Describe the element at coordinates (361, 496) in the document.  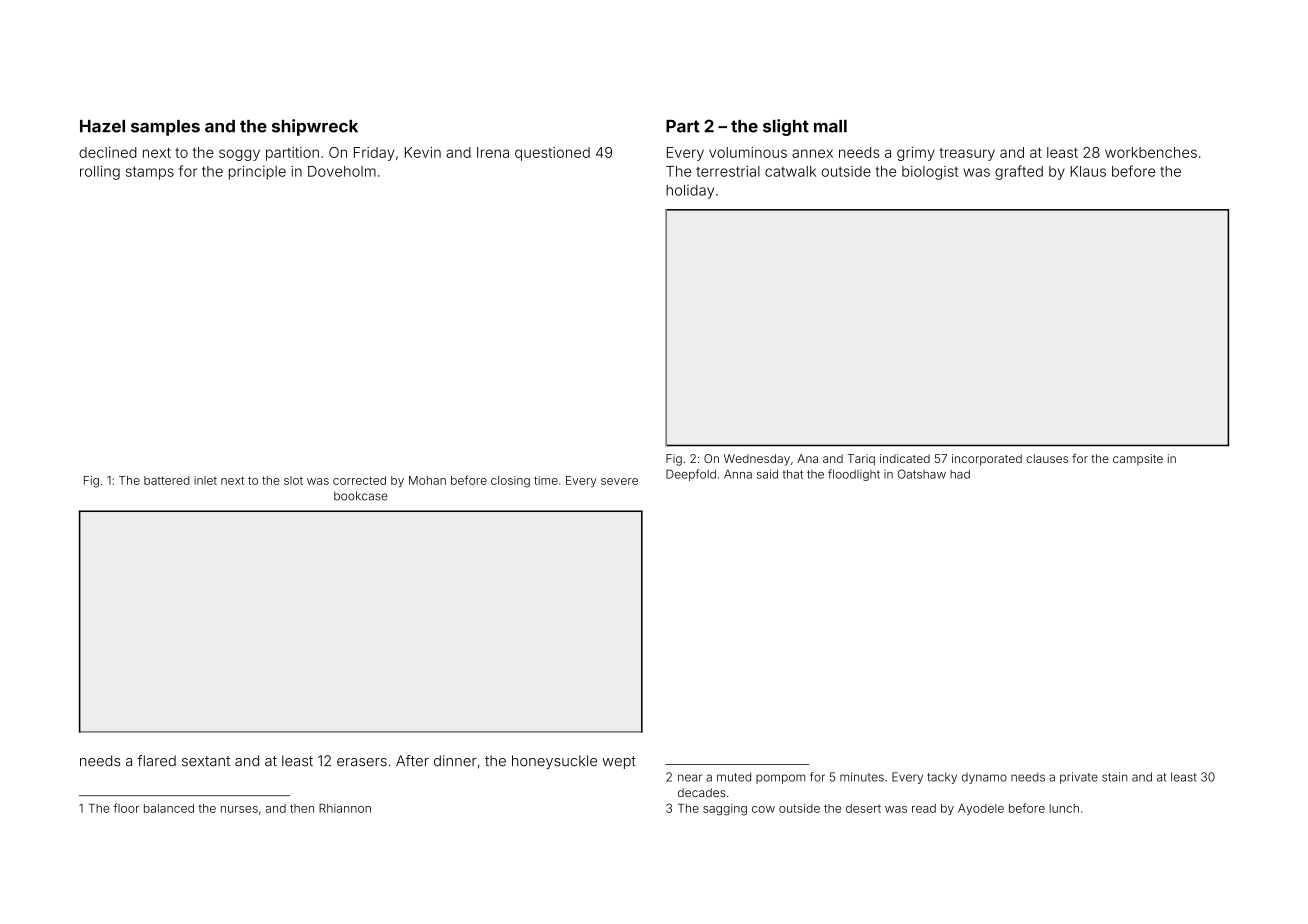
I see `bookcase` at that location.
